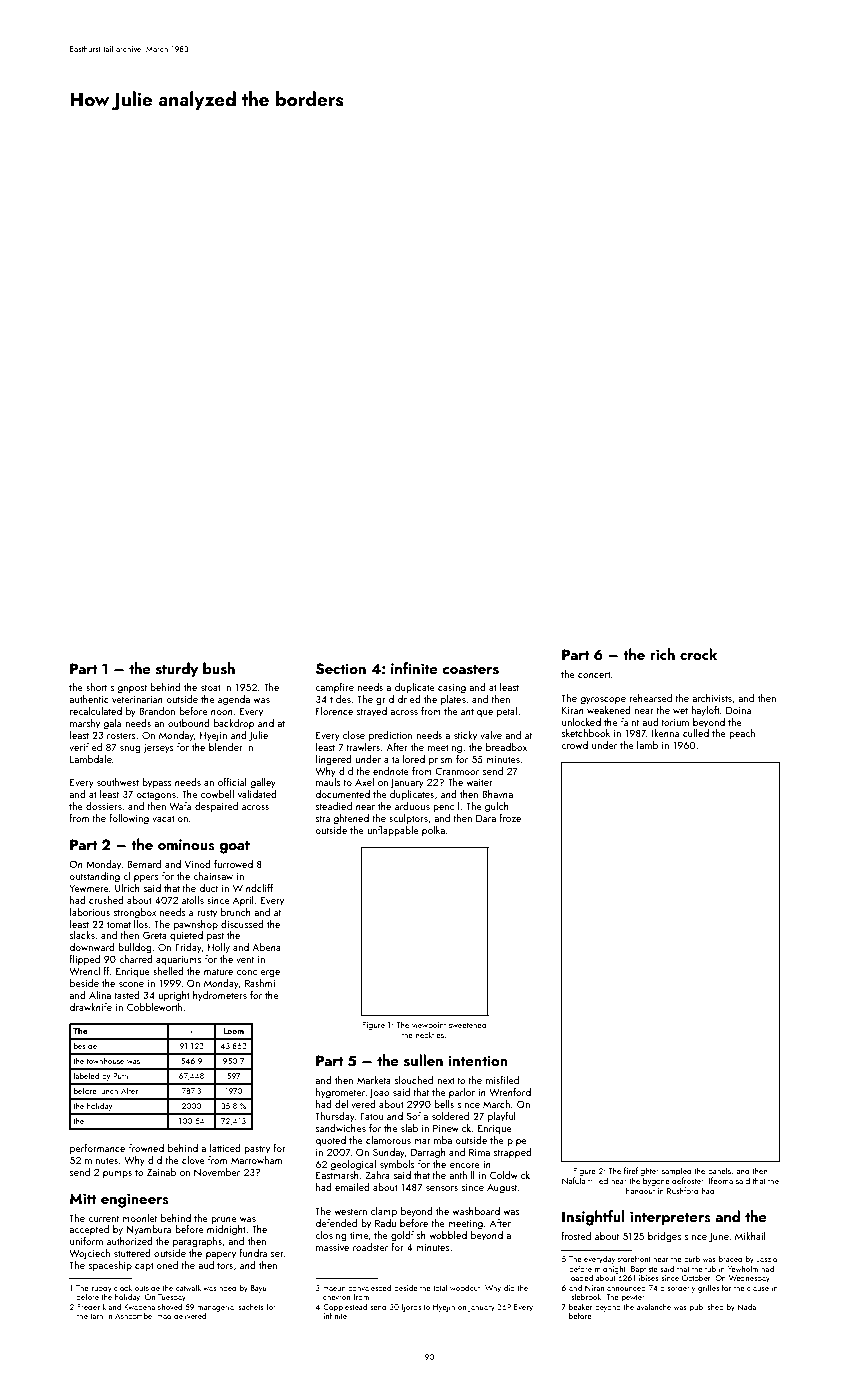  Describe the element at coordinates (180, 806) in the page. I see `Wafa` at that location.
